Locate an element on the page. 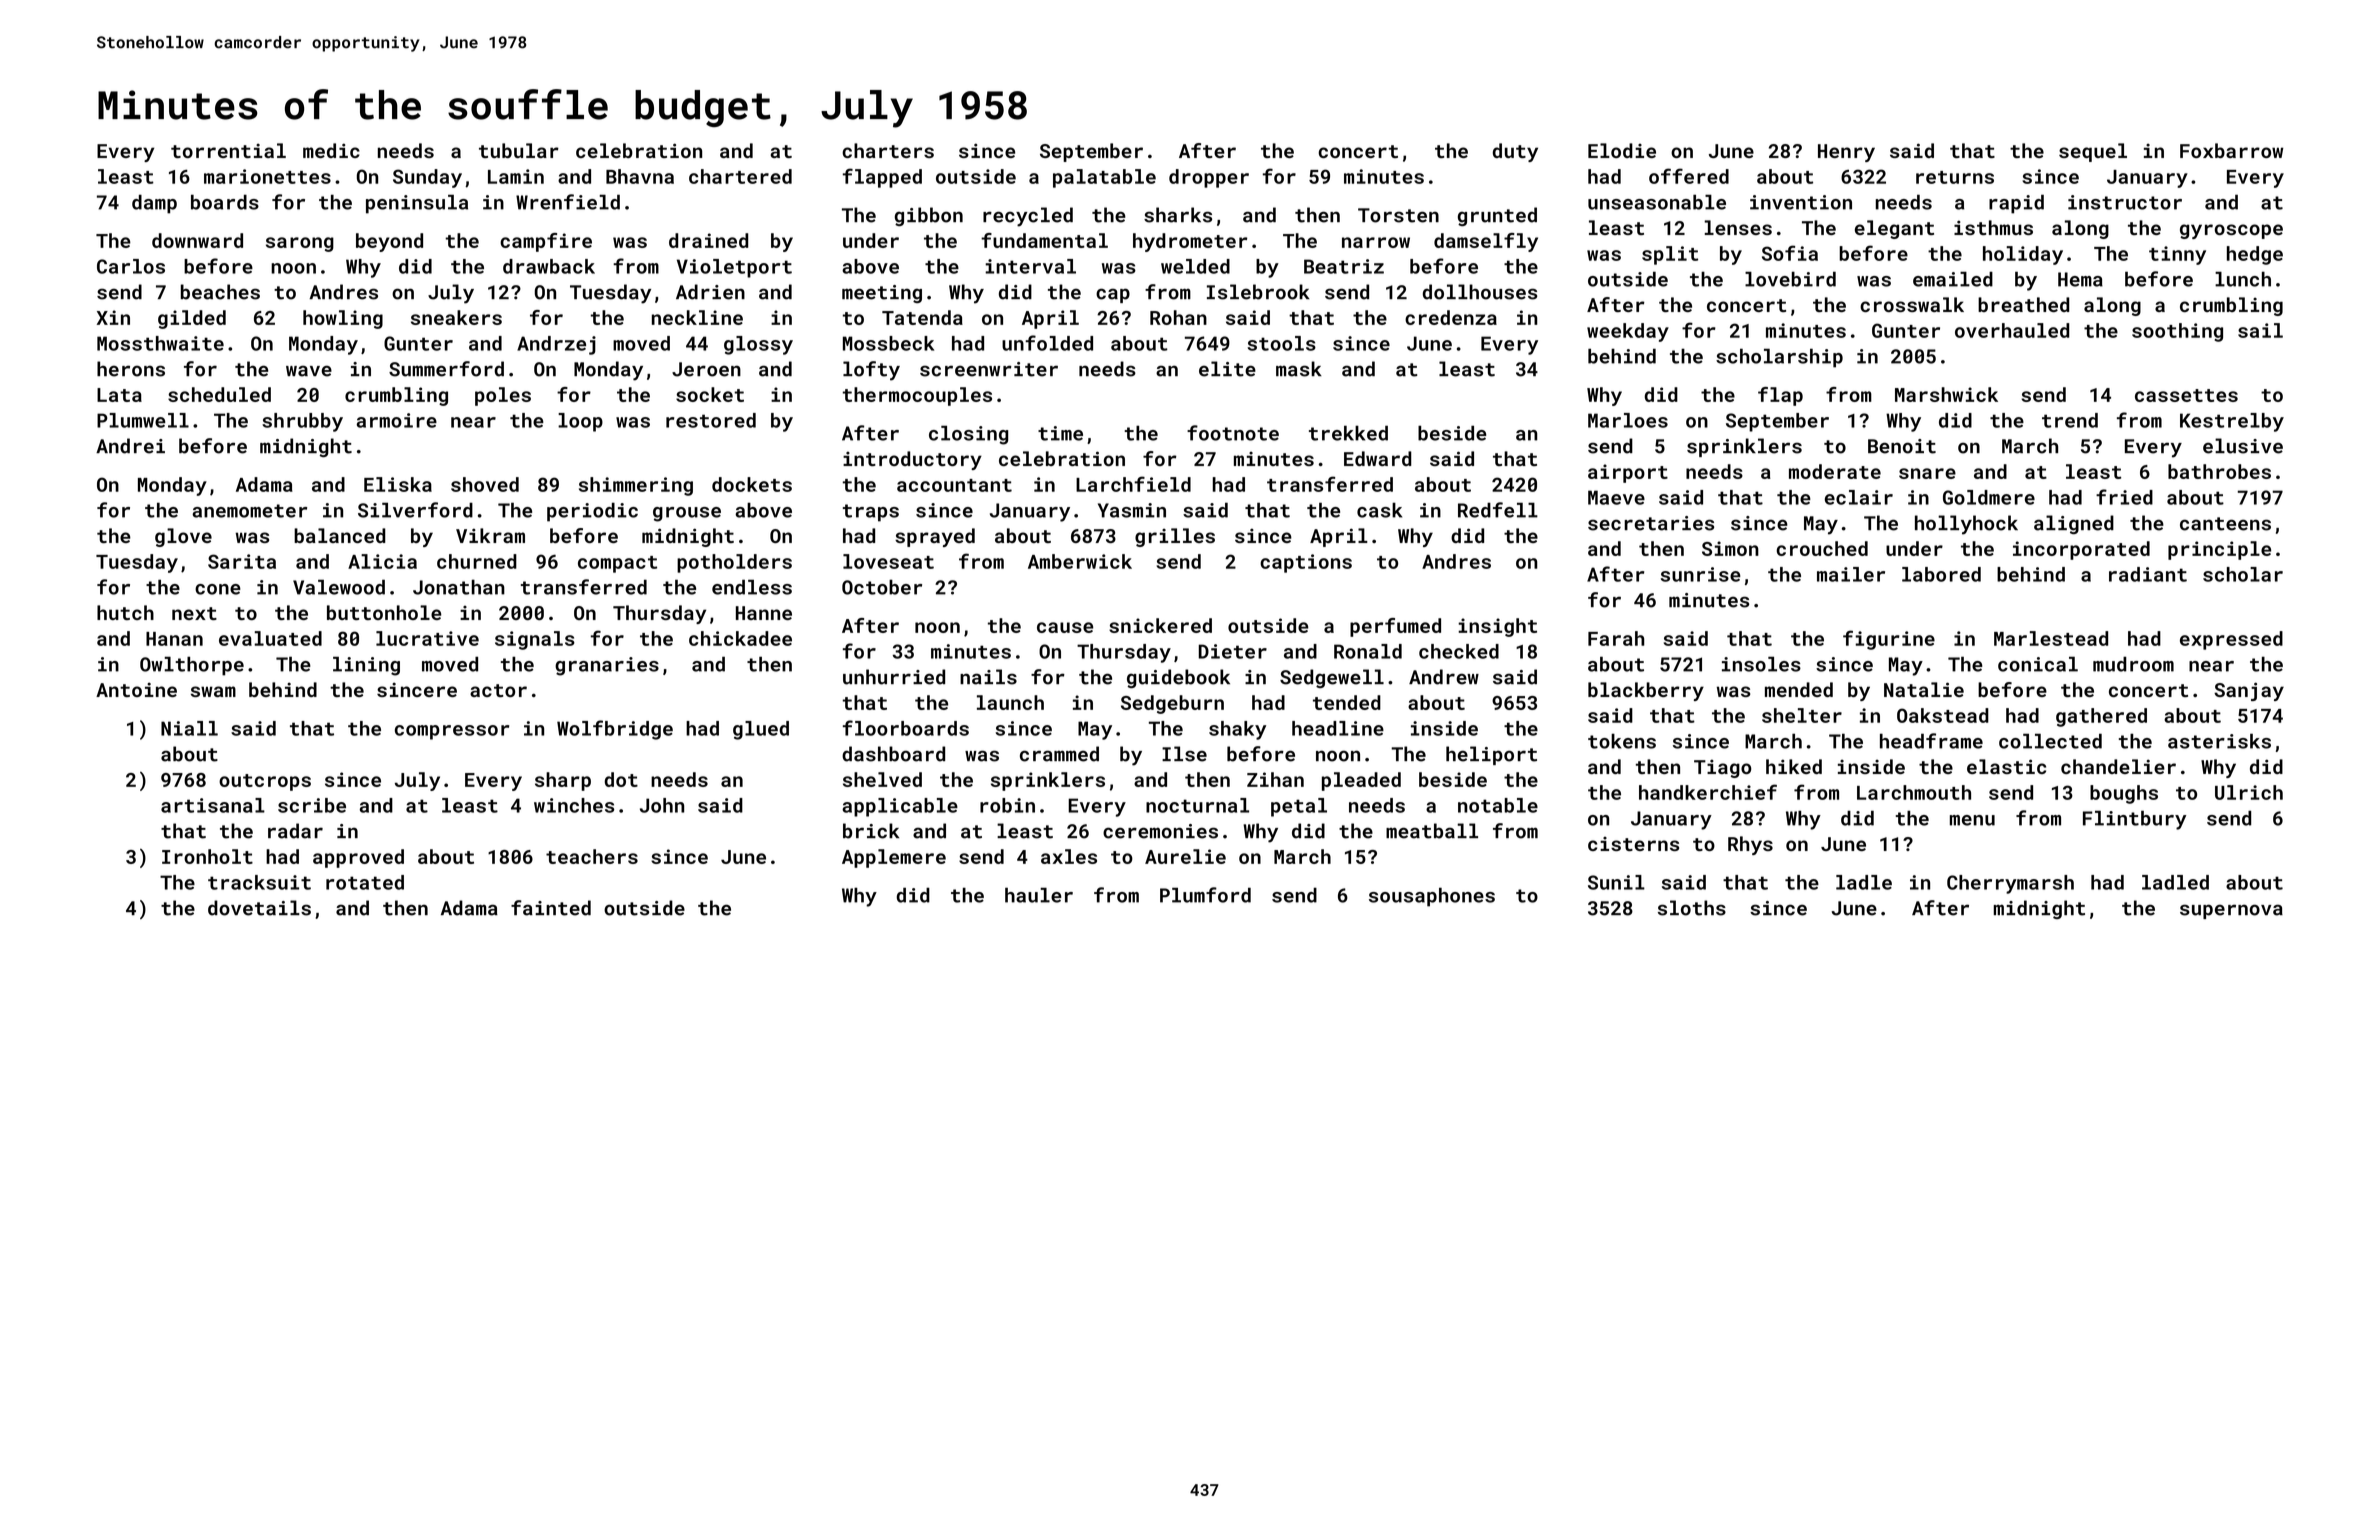 The image size is (2380, 1540). mask is located at coordinates (1299, 369).
